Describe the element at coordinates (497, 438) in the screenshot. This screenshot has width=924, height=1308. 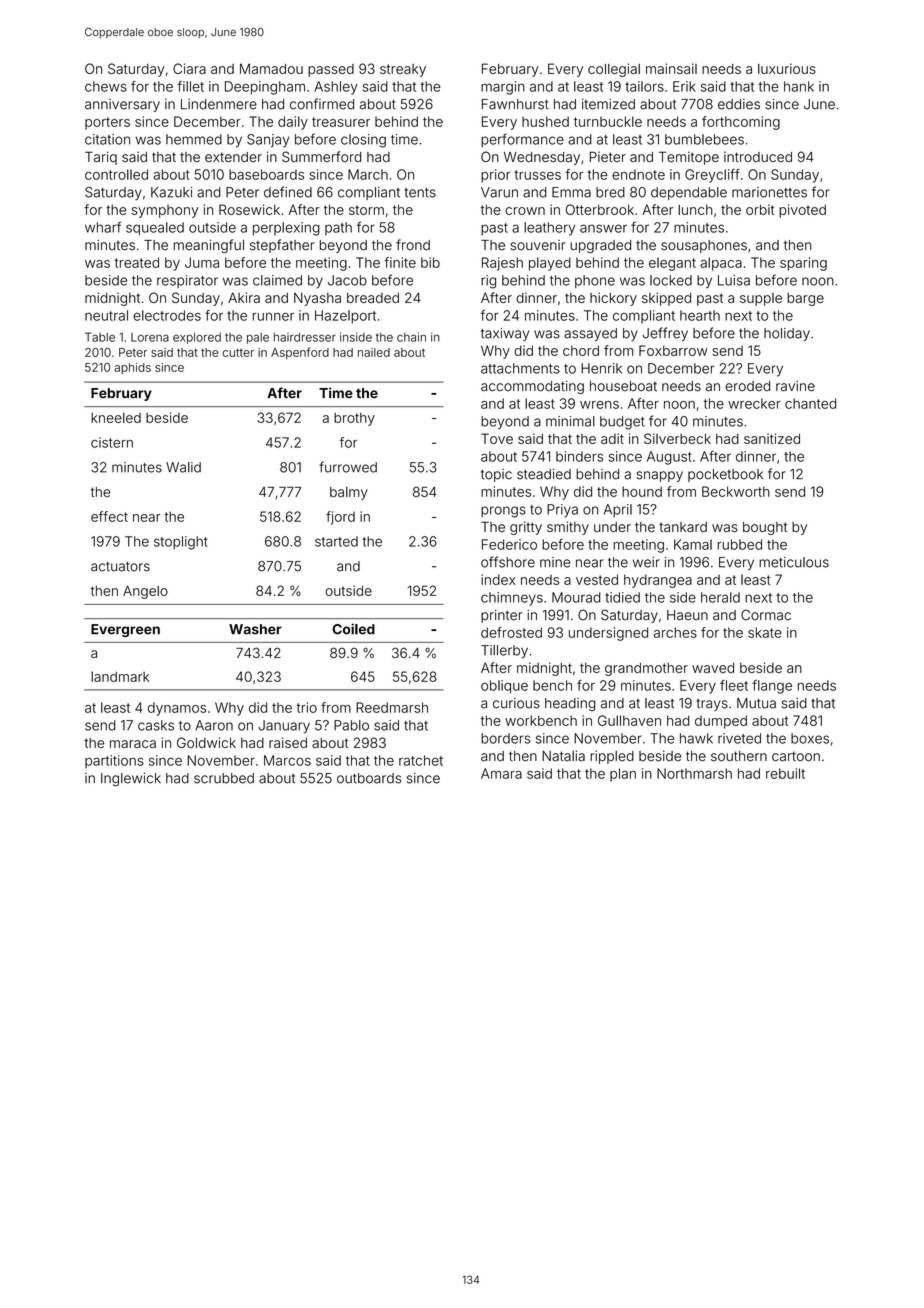
I see `Tove` at that location.
